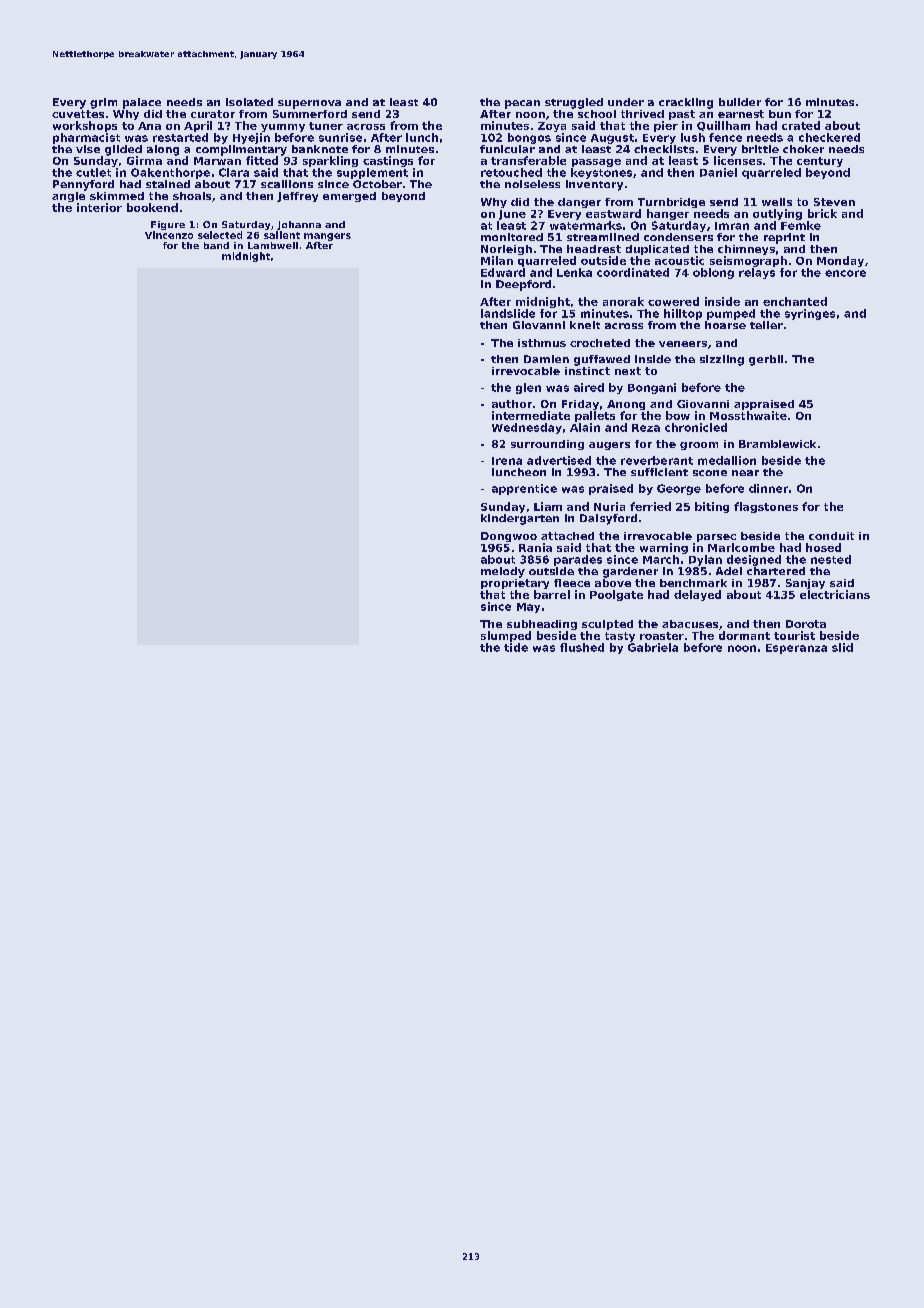 This screenshot has height=1308, width=924. Describe the element at coordinates (506, 636) in the screenshot. I see `slumped` at that location.
